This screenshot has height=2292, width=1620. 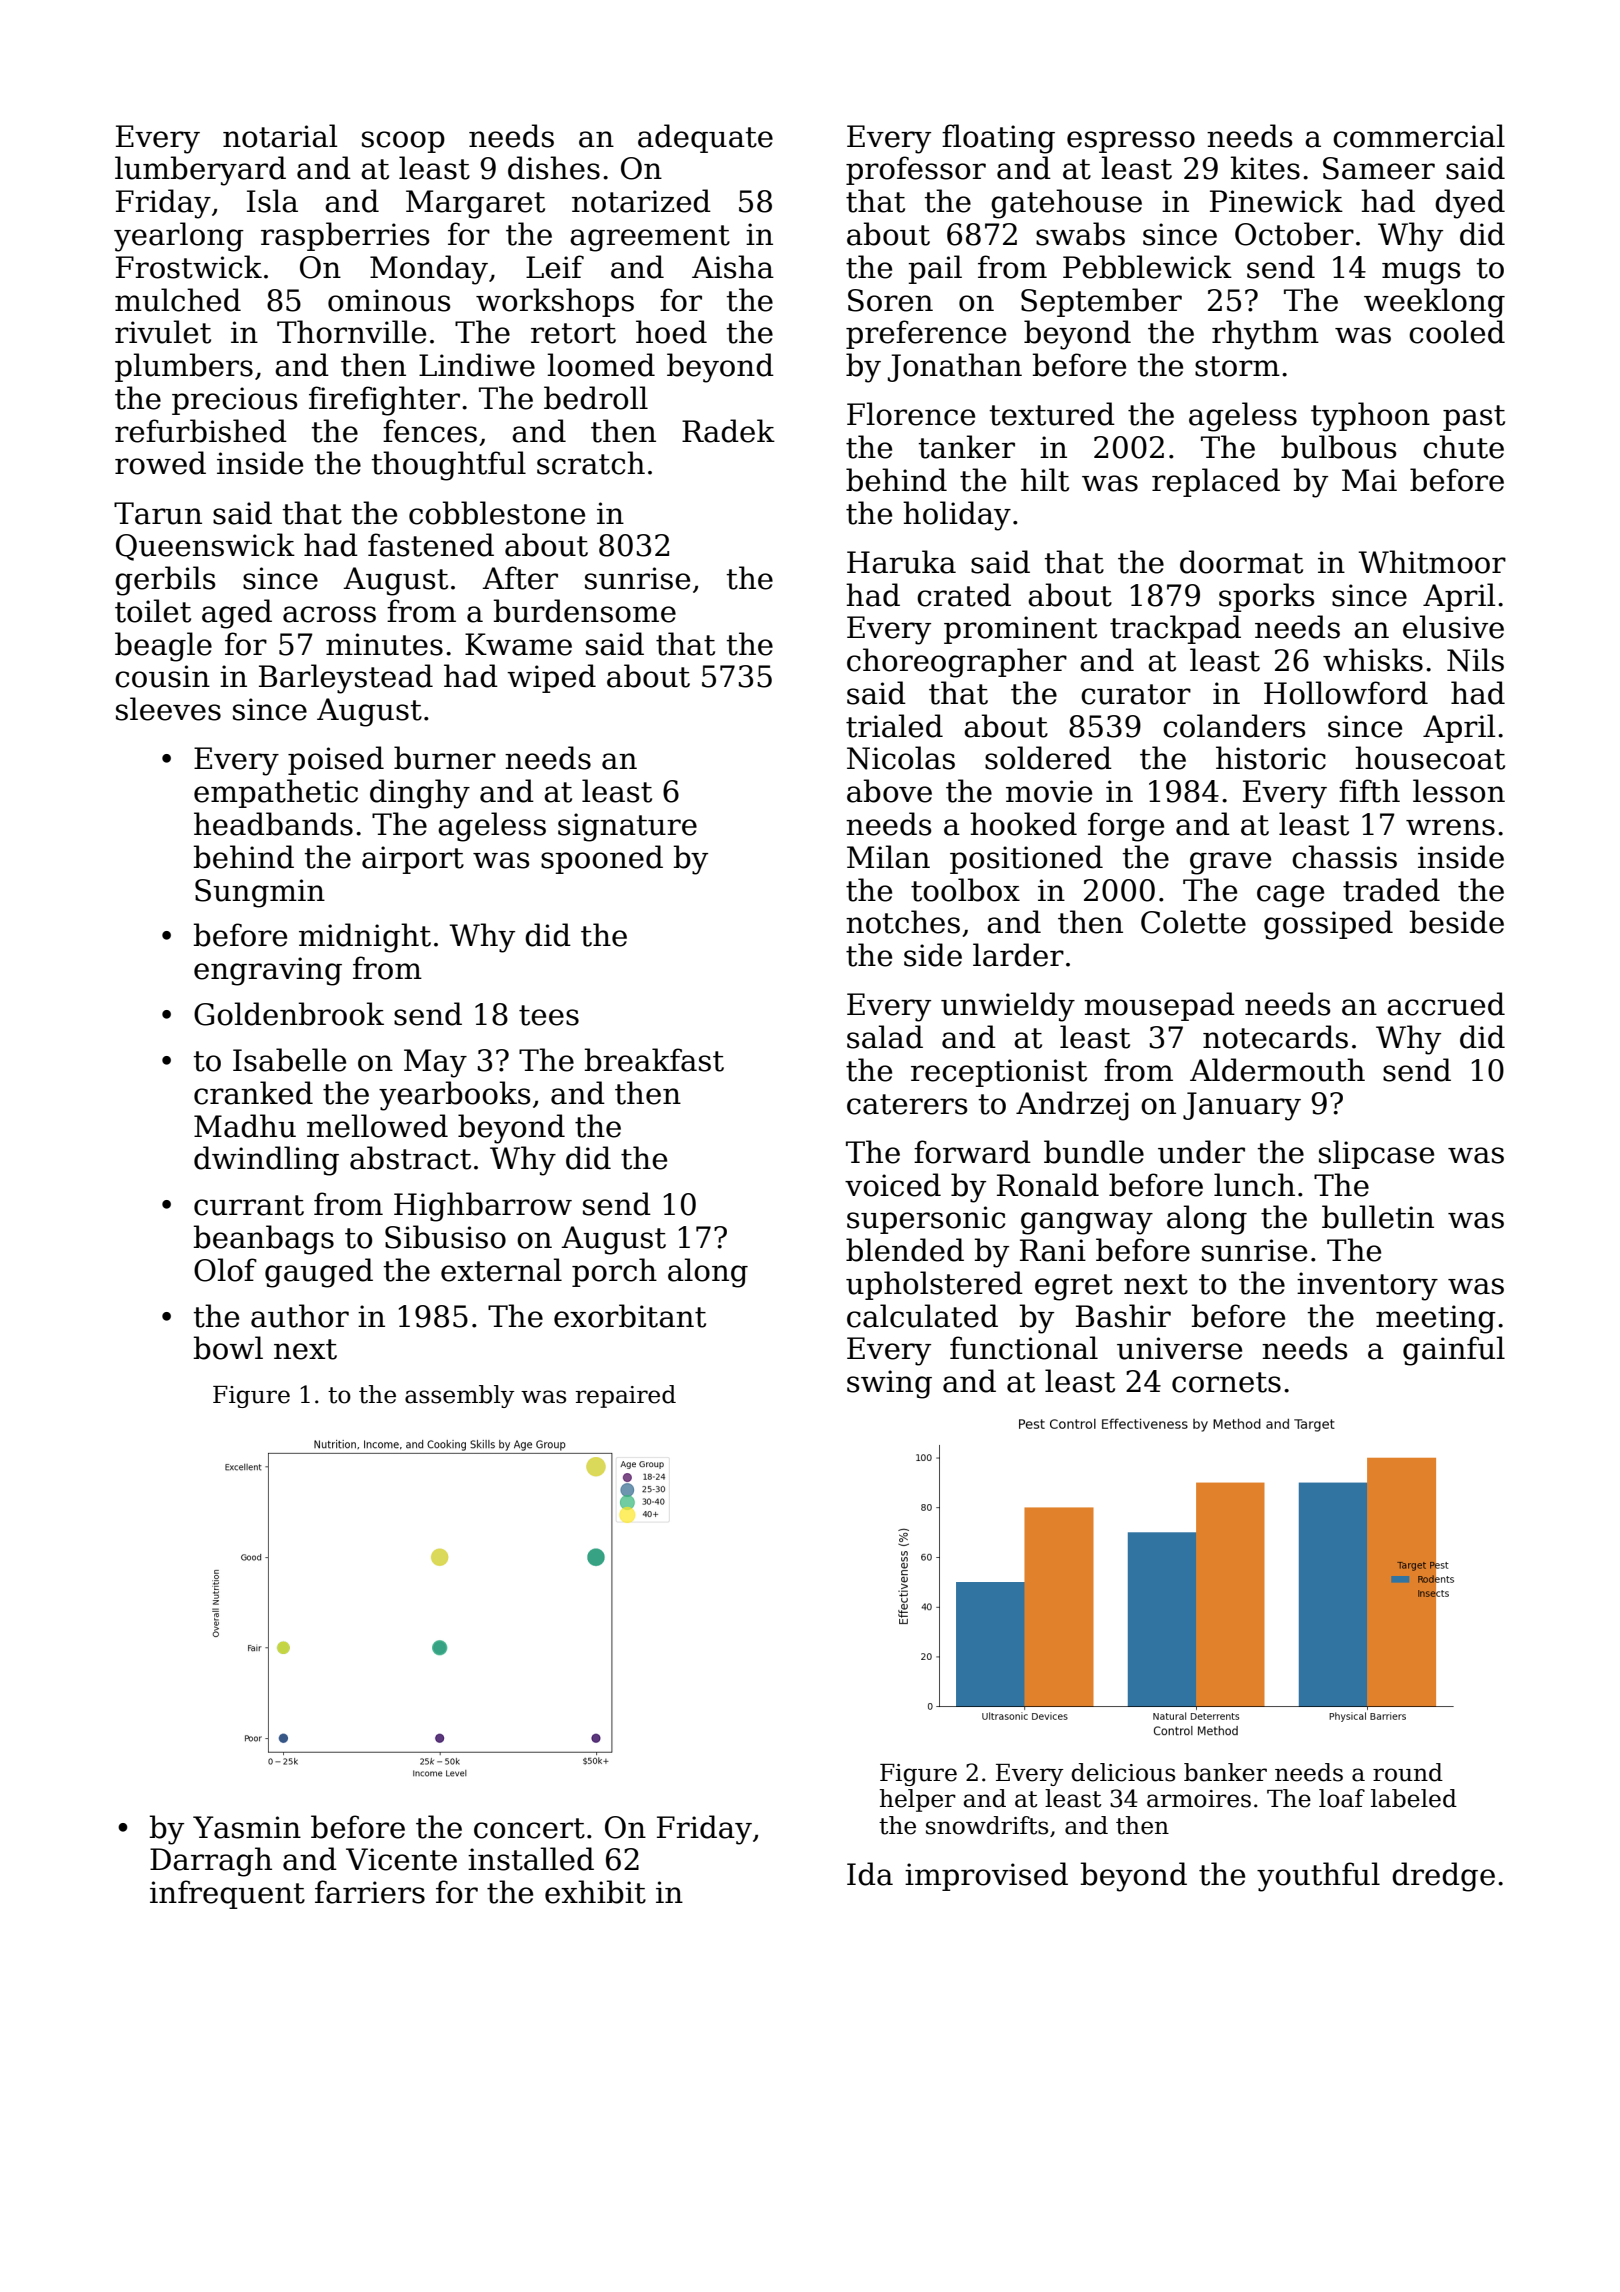 I want to click on calculated, so click(x=922, y=1316).
